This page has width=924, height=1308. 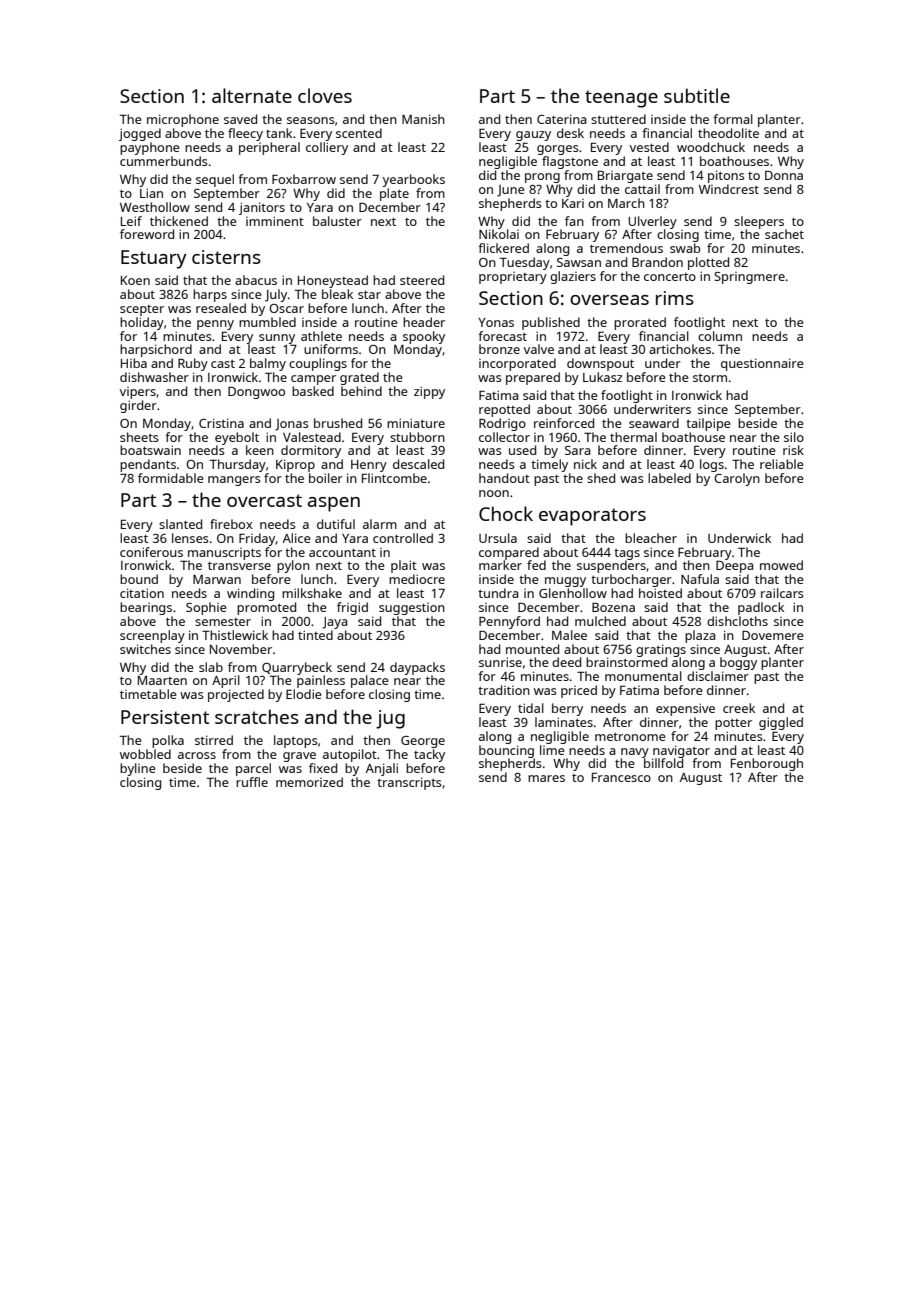 I want to click on Donna, so click(x=784, y=175).
